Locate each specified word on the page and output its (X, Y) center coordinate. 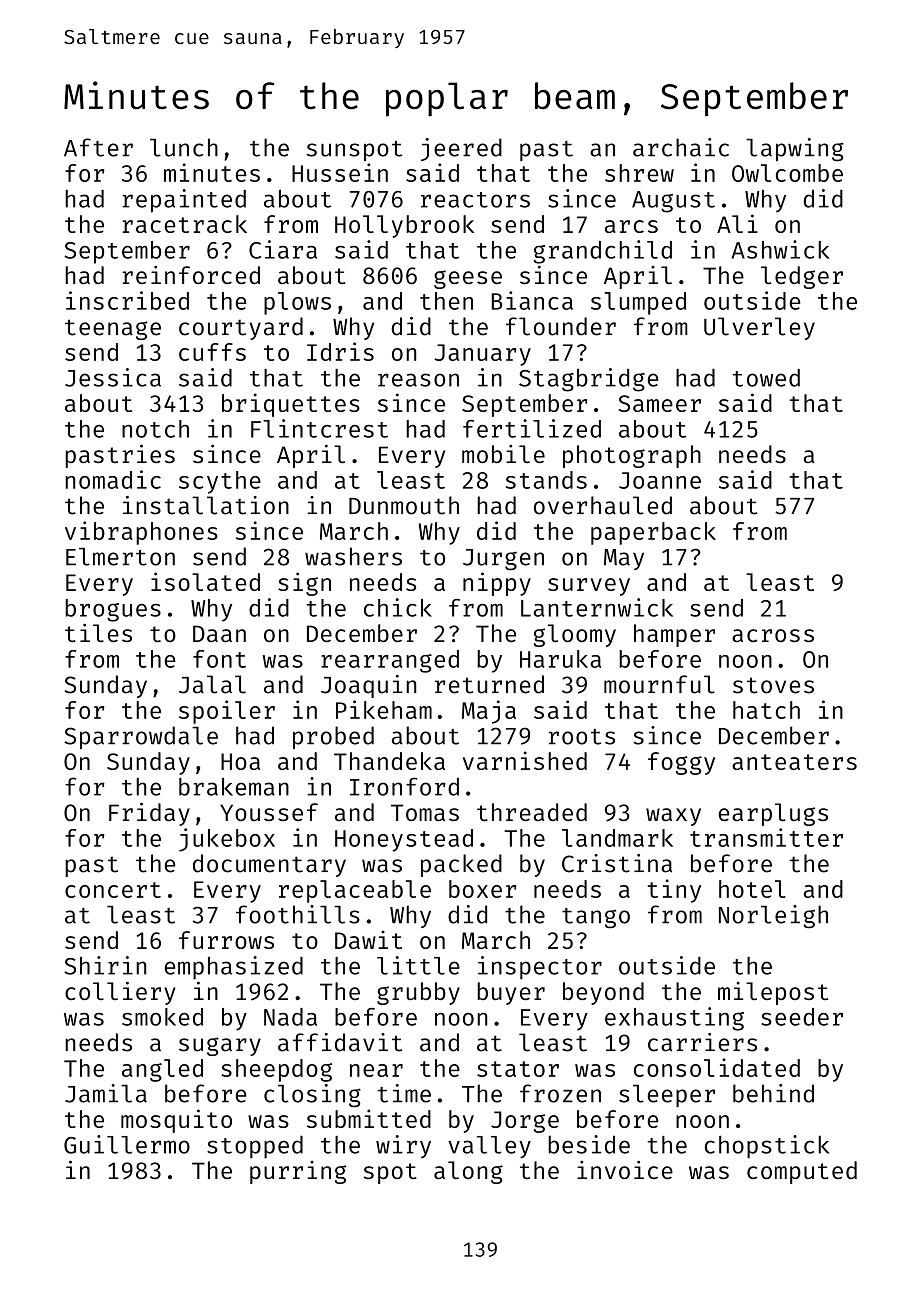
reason (418, 380)
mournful (659, 684)
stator (518, 1069)
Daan (219, 633)
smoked (162, 1017)
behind (773, 1093)
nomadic (113, 479)
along (468, 1172)
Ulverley (759, 328)
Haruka (560, 659)
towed (766, 377)
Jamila (106, 1093)
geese (468, 279)
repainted (184, 201)
